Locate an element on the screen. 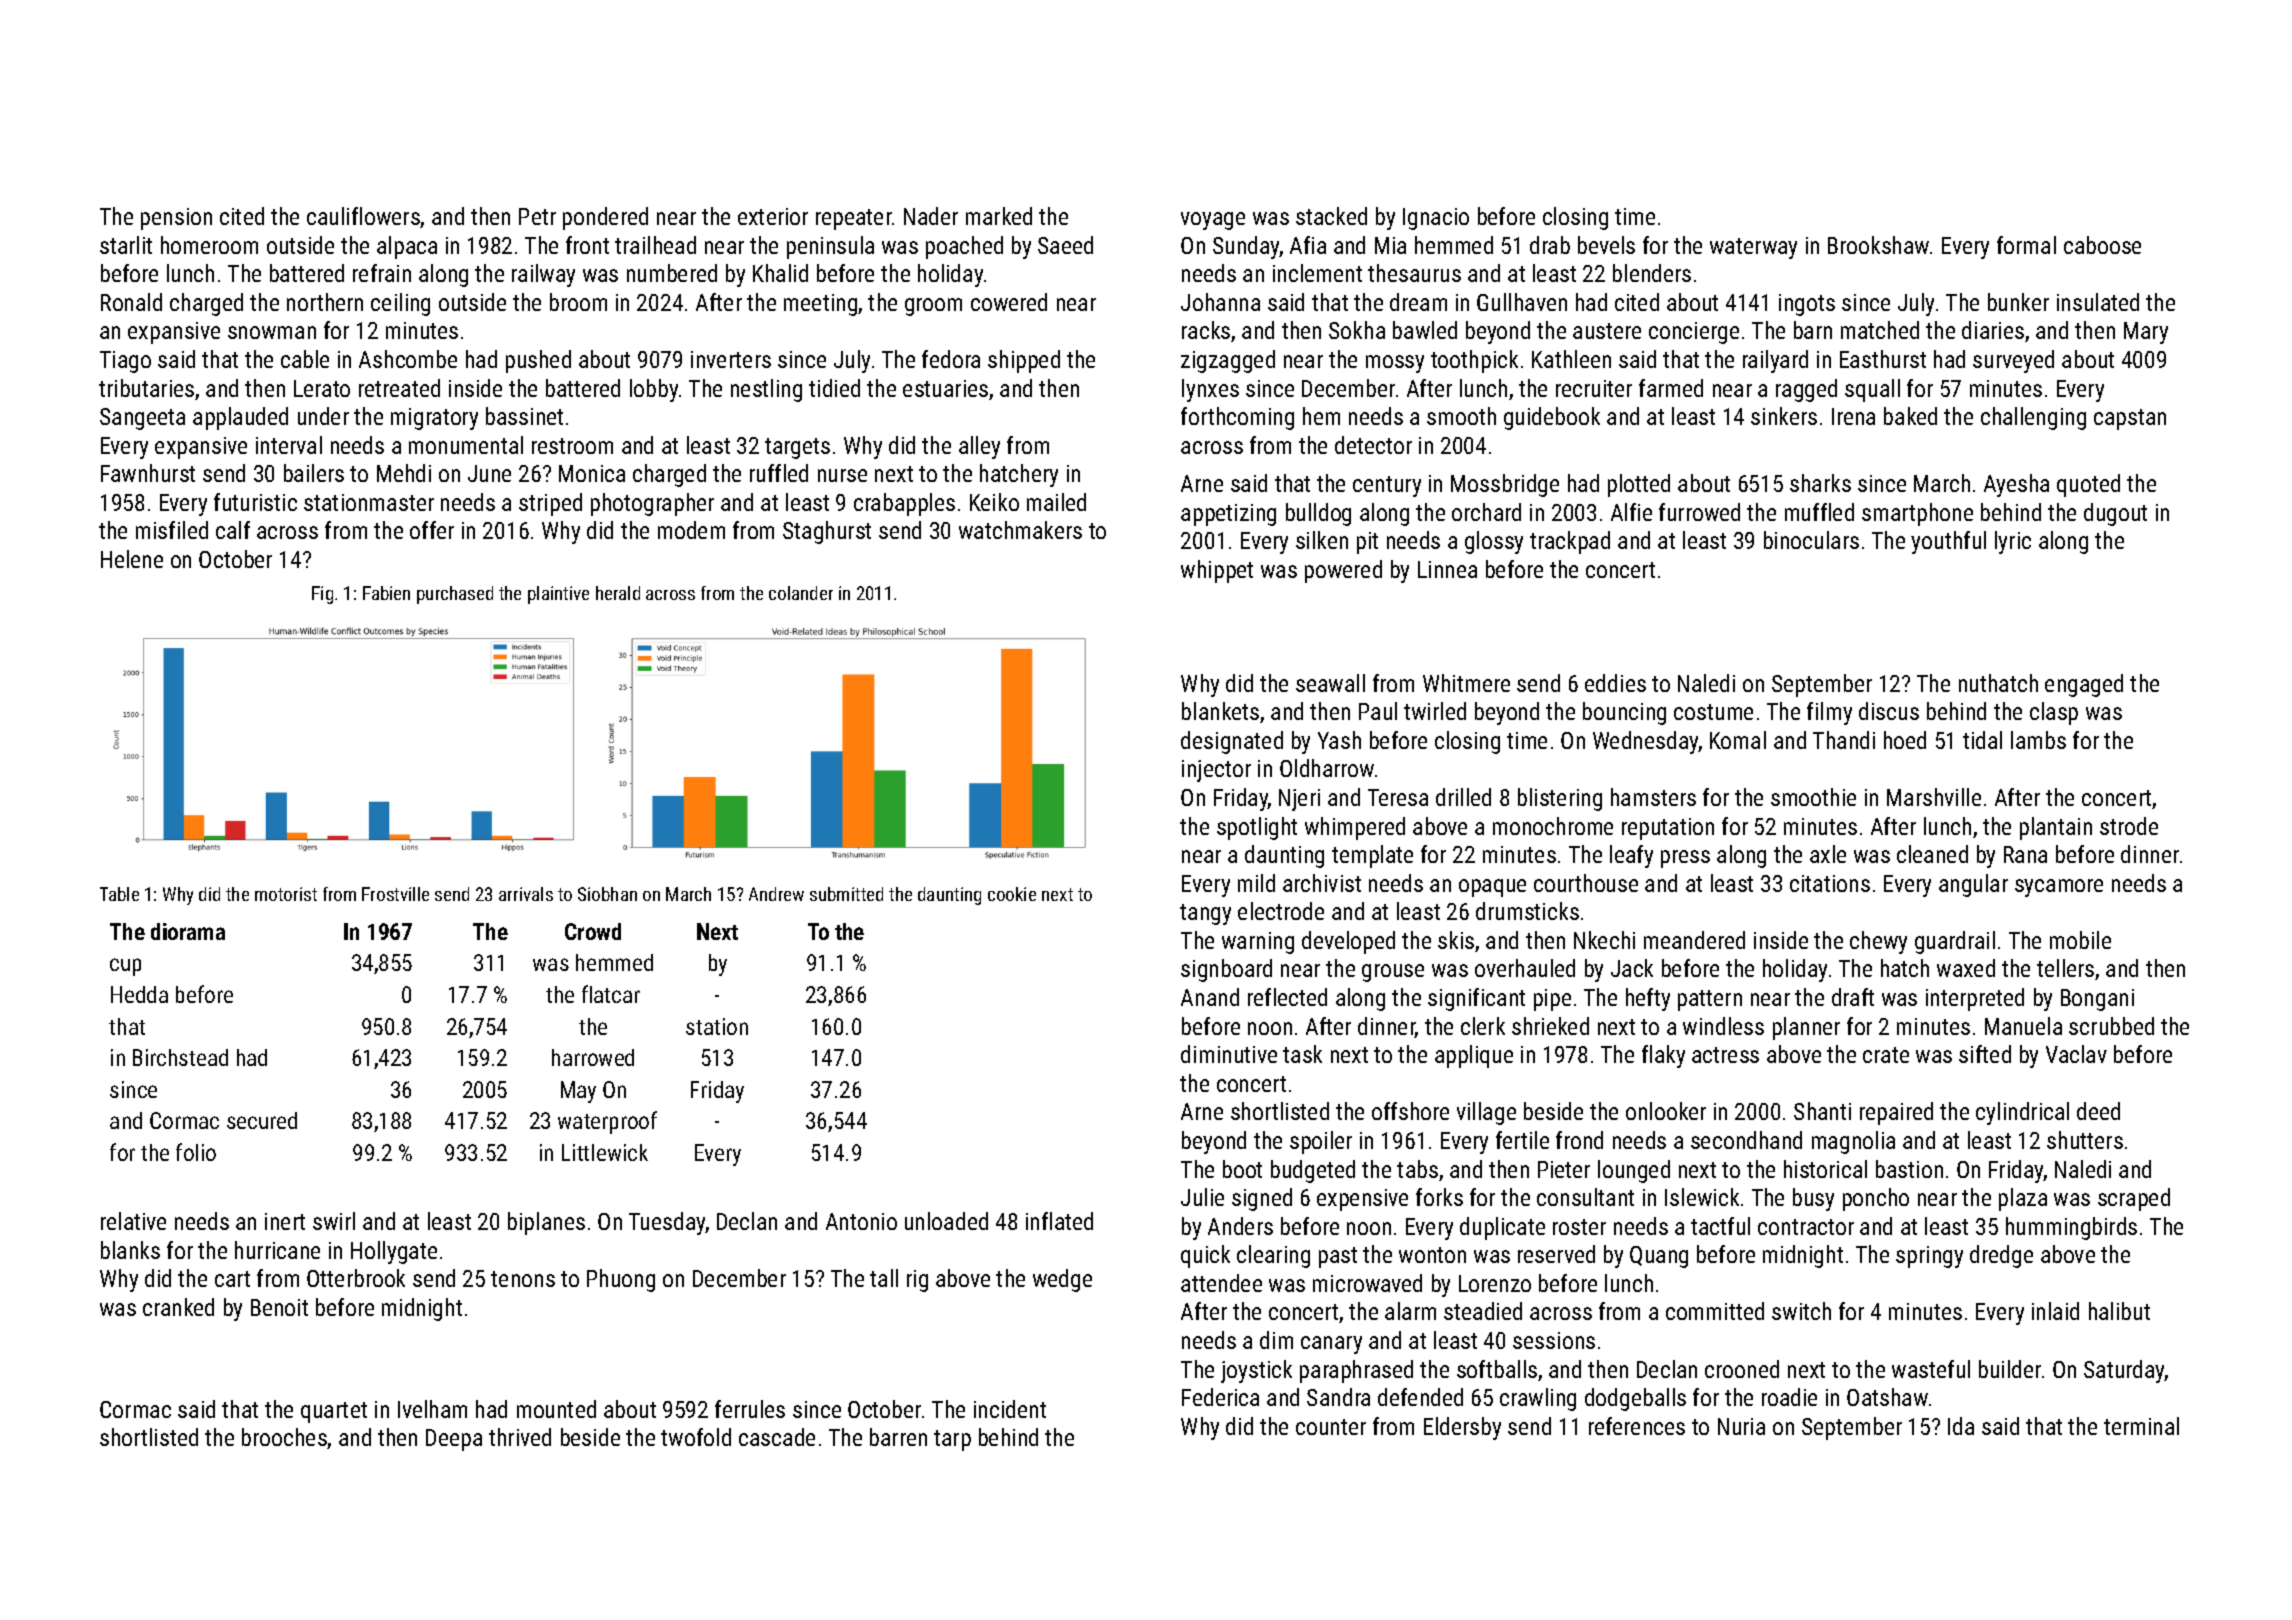 Image resolution: width=2292 pixels, height=1620 pixels. eddies is located at coordinates (1615, 683).
